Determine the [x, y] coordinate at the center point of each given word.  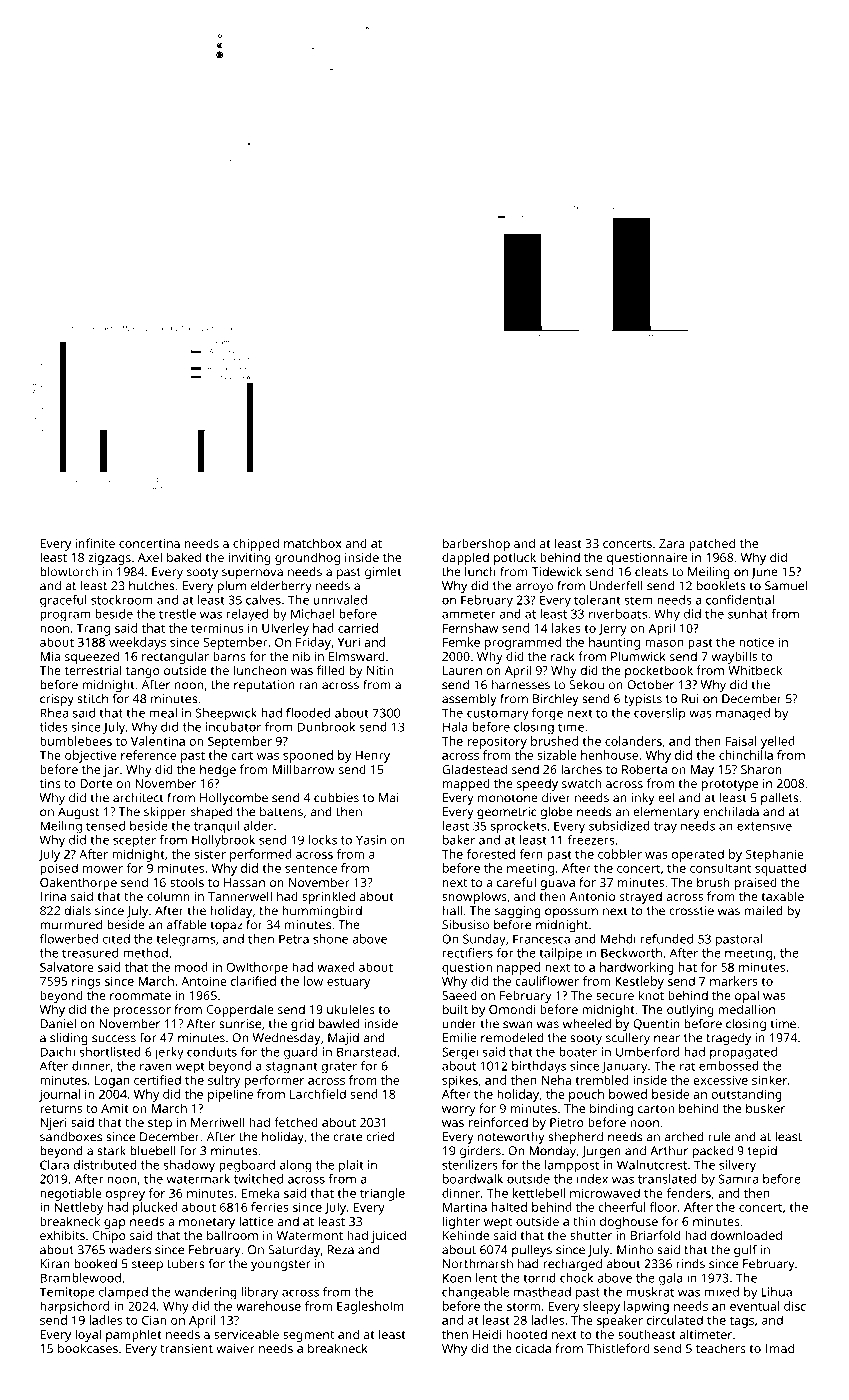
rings [86, 983]
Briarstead [366, 1052]
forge [547, 714]
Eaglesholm [370, 1307]
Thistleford [618, 1348]
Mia [50, 656]
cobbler [620, 854]
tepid [762, 1152]
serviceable [246, 1334]
